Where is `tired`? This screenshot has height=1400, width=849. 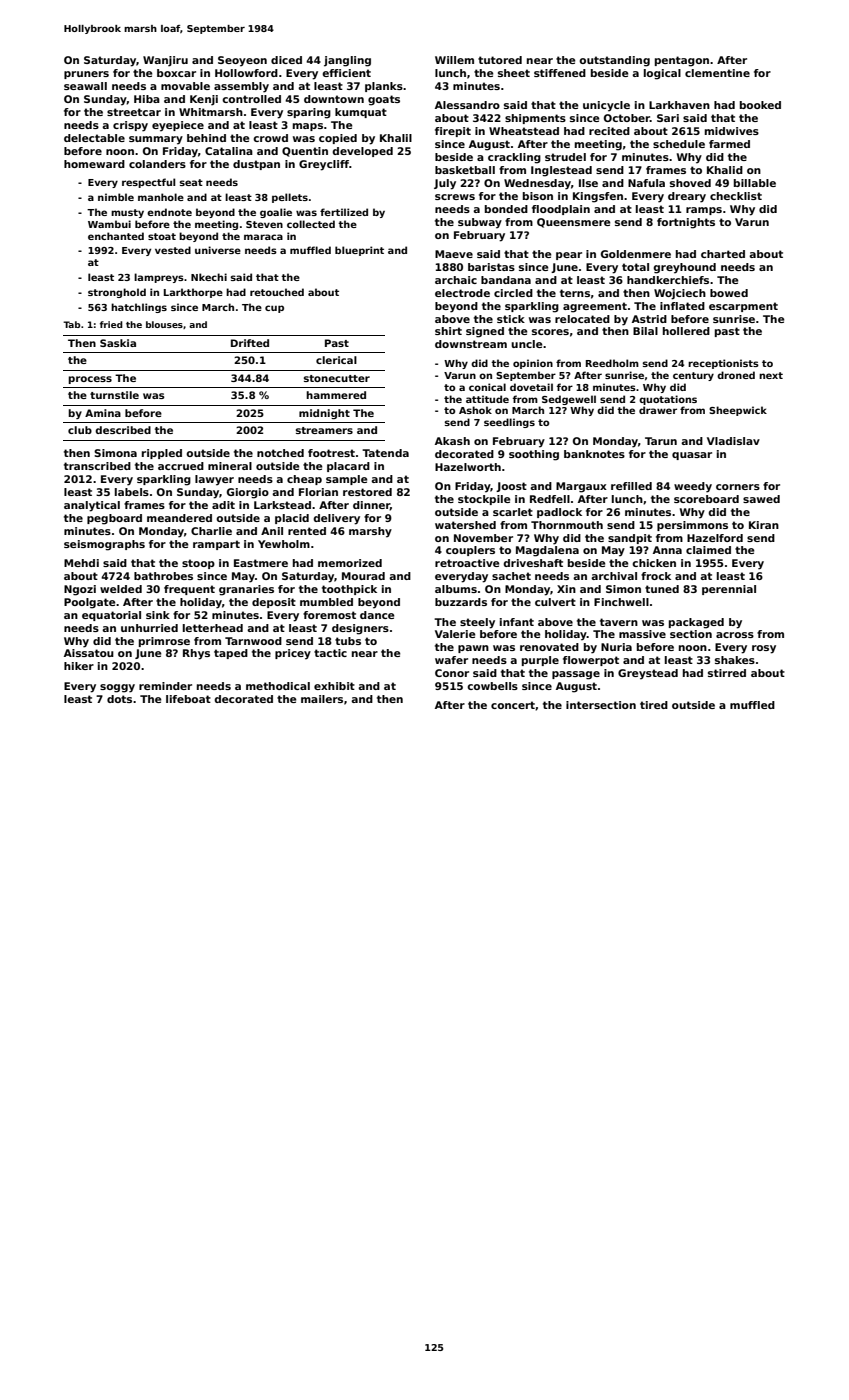 tired is located at coordinates (654, 705).
